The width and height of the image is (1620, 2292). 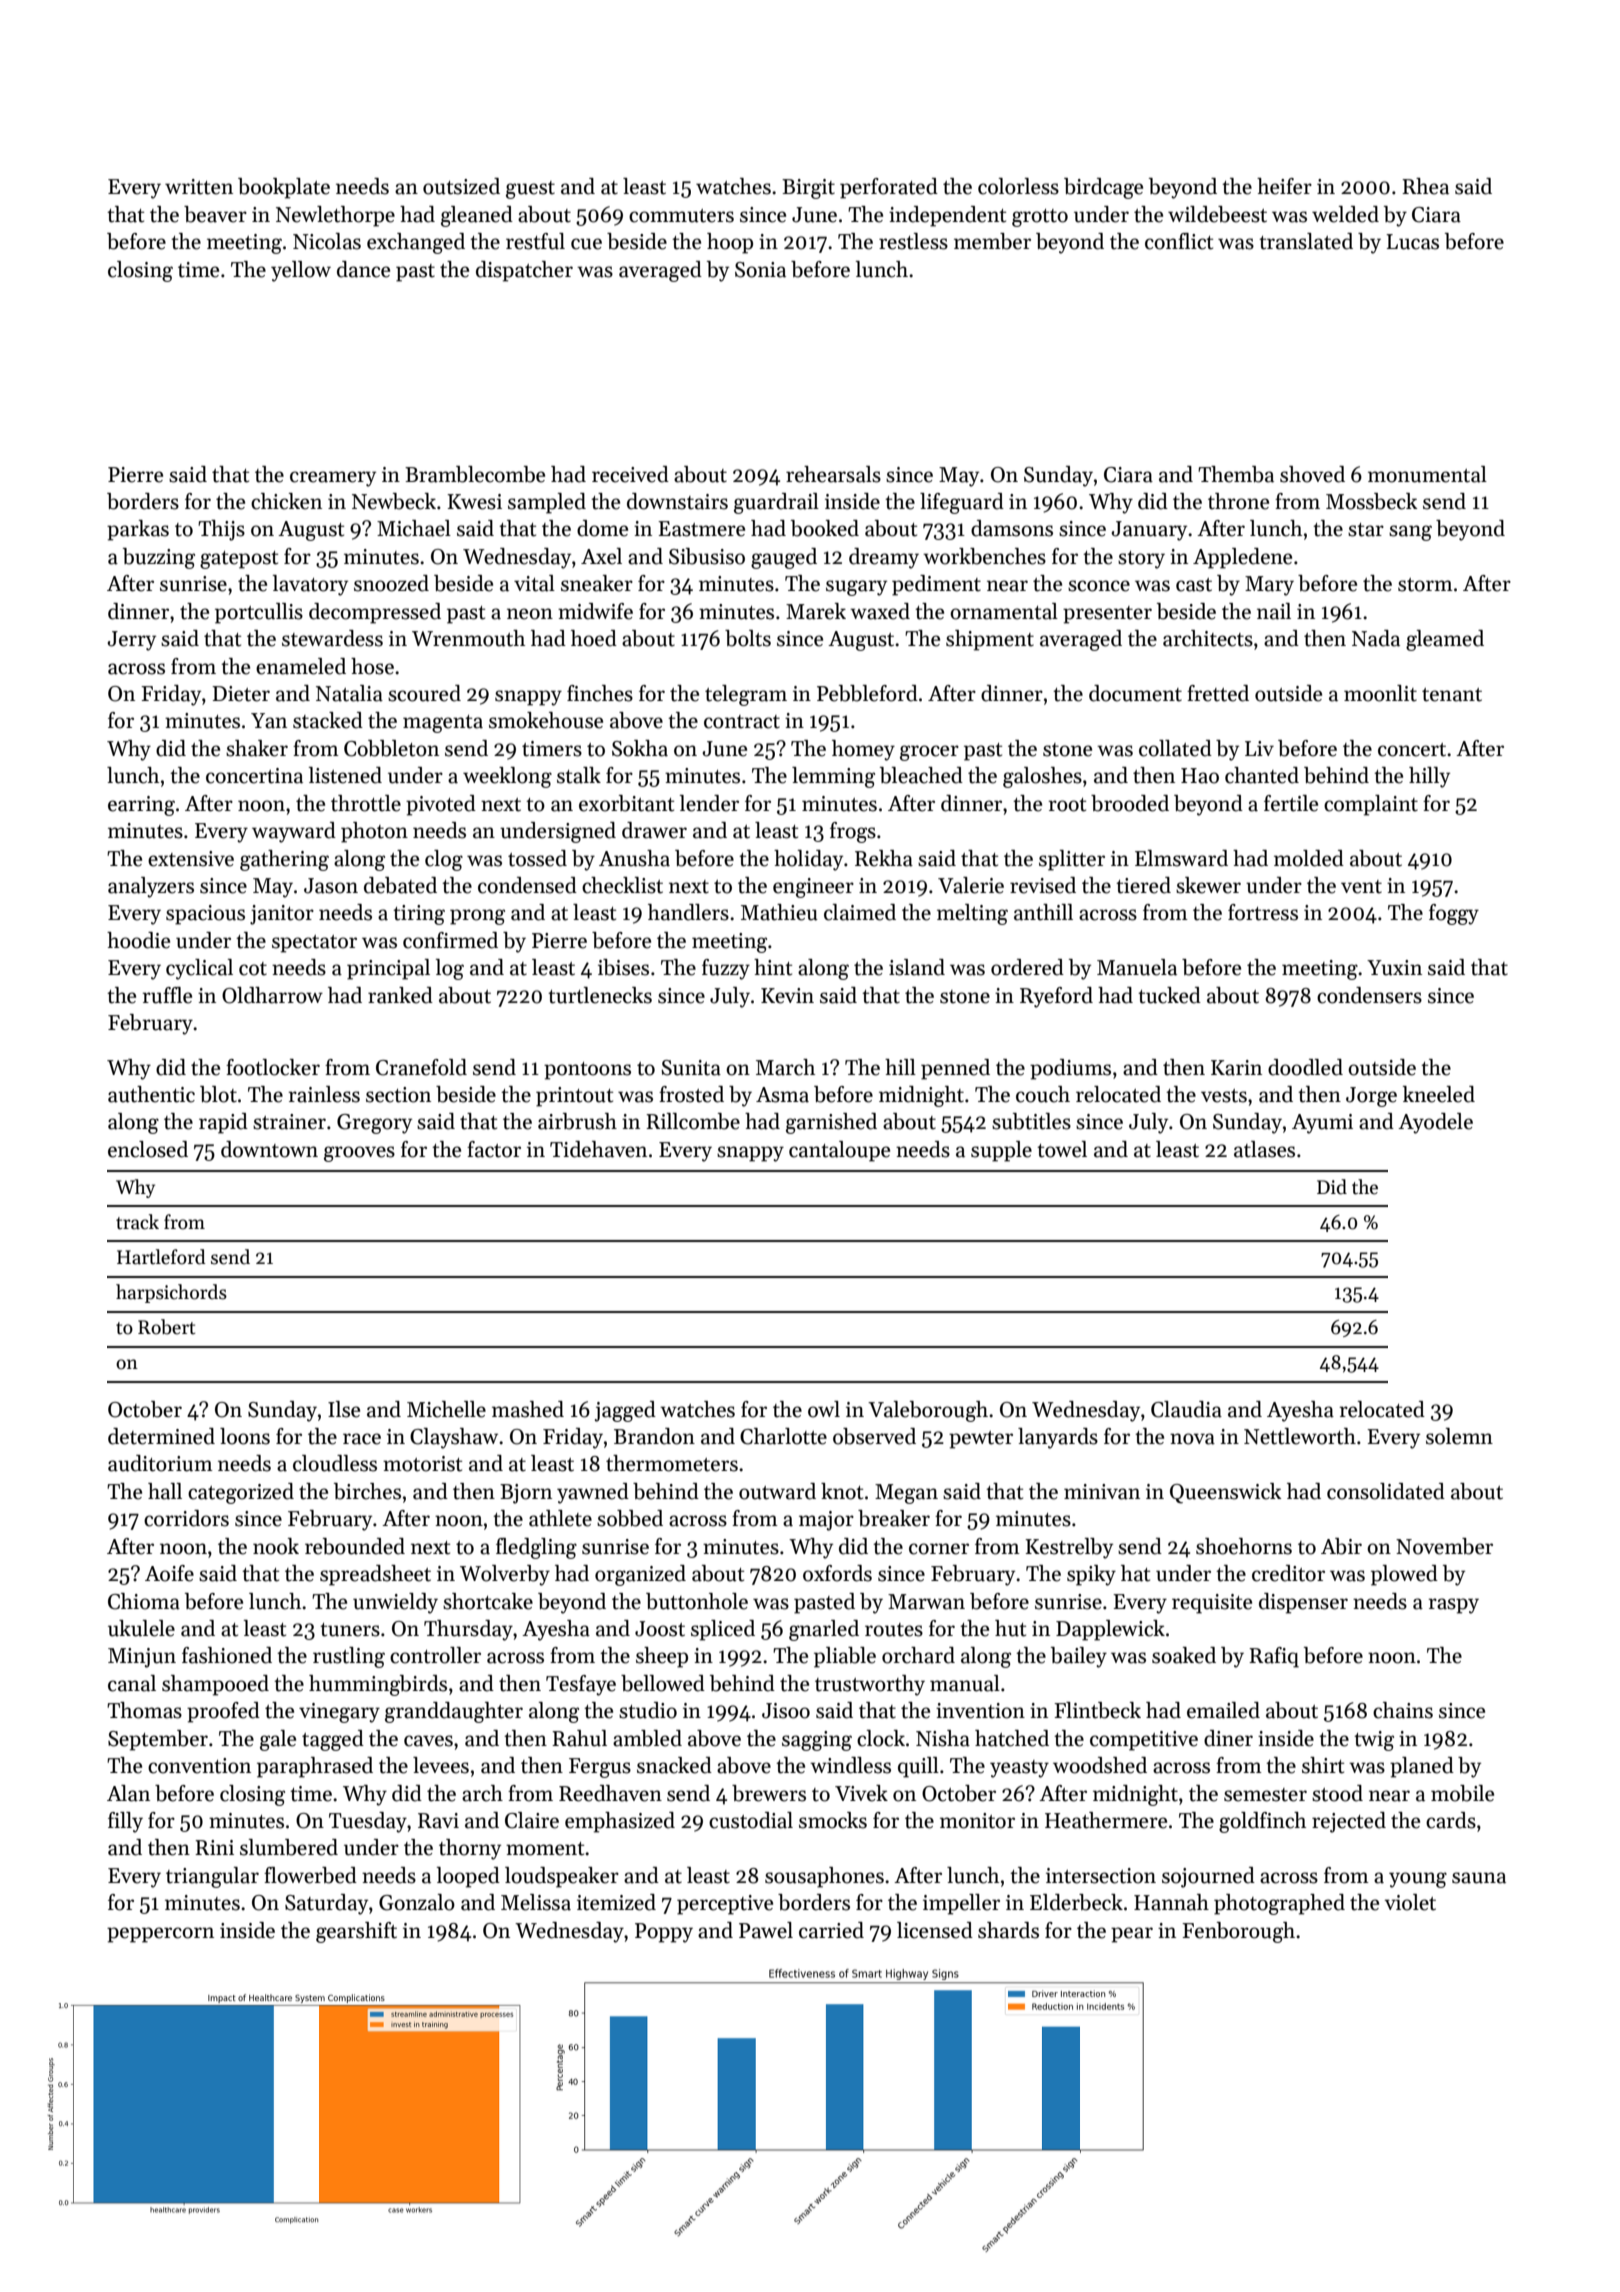 What do you see at coordinates (494, 1149) in the image?
I see `factor` at bounding box center [494, 1149].
